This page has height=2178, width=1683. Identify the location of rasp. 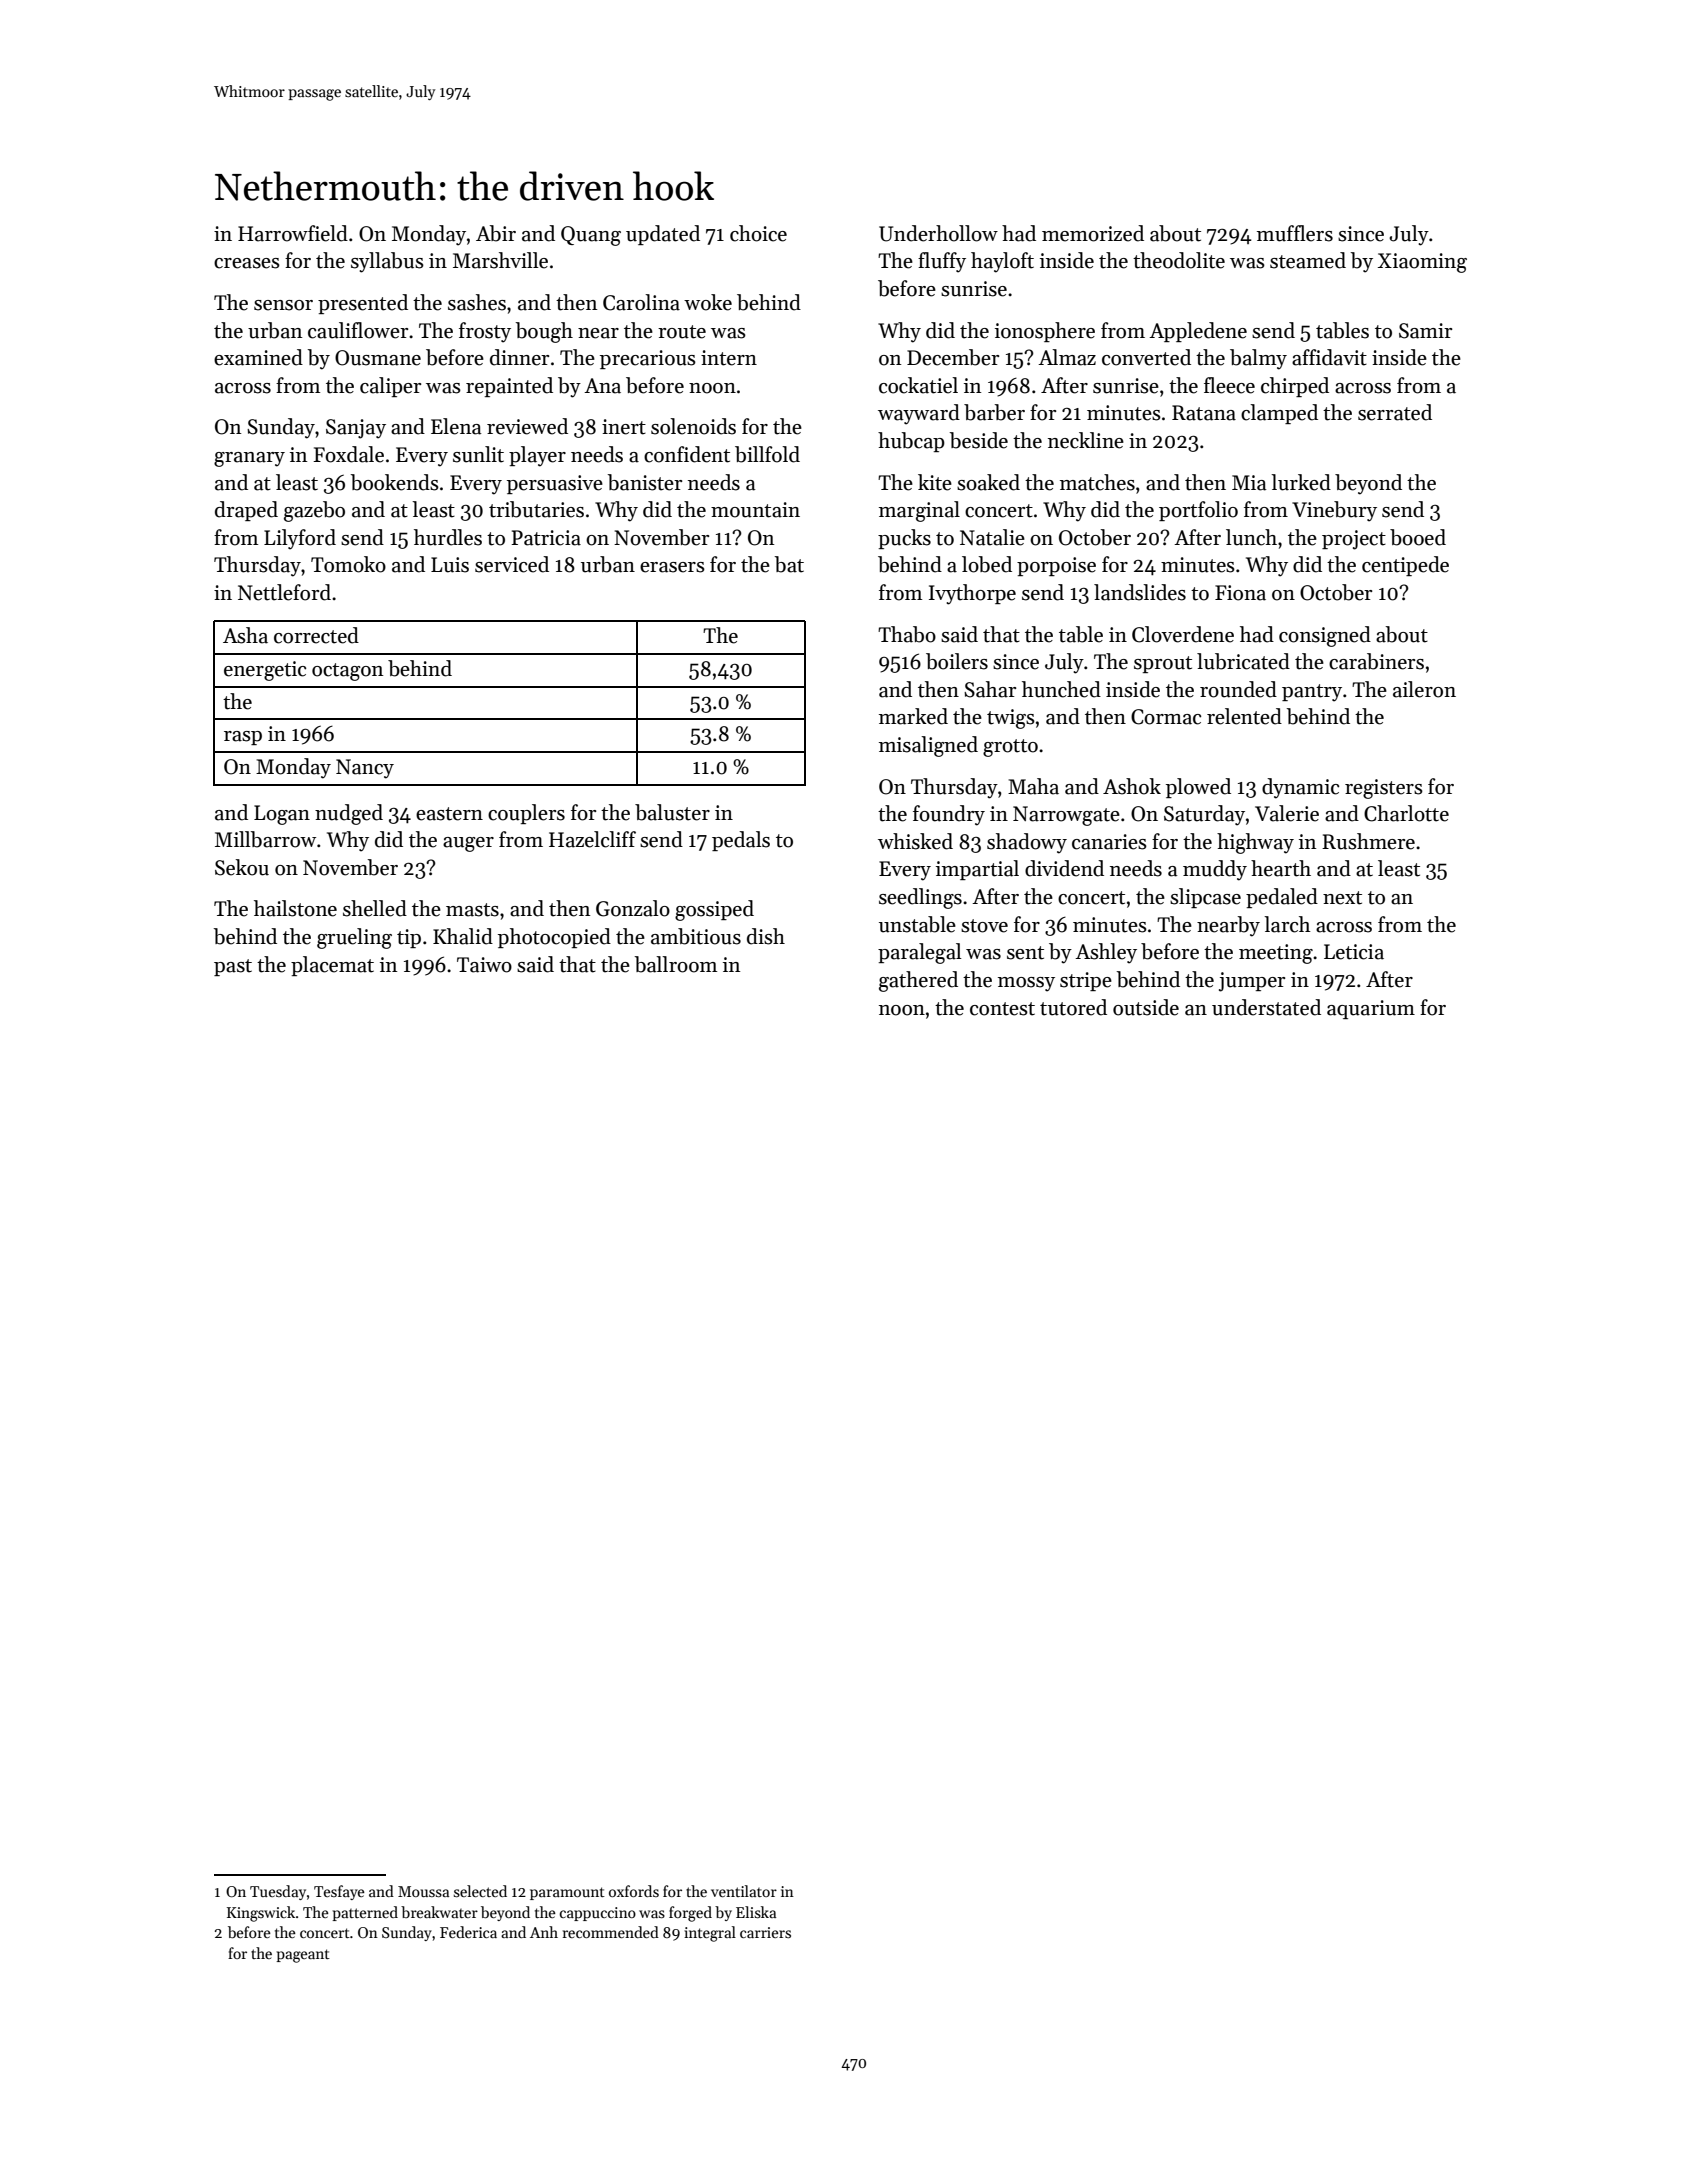
(243, 738).
